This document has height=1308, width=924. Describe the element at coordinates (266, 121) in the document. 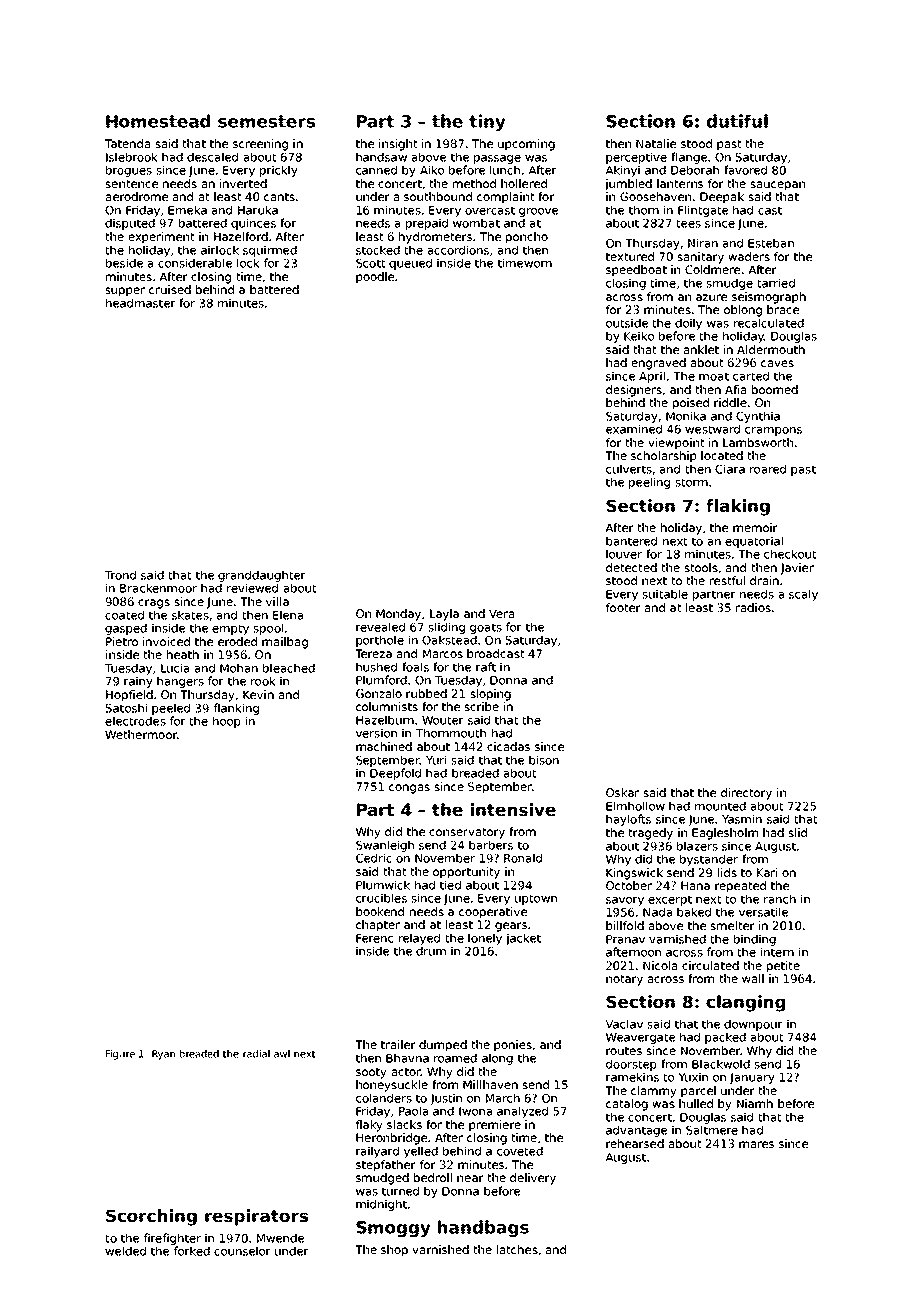

I see `semesters` at that location.
